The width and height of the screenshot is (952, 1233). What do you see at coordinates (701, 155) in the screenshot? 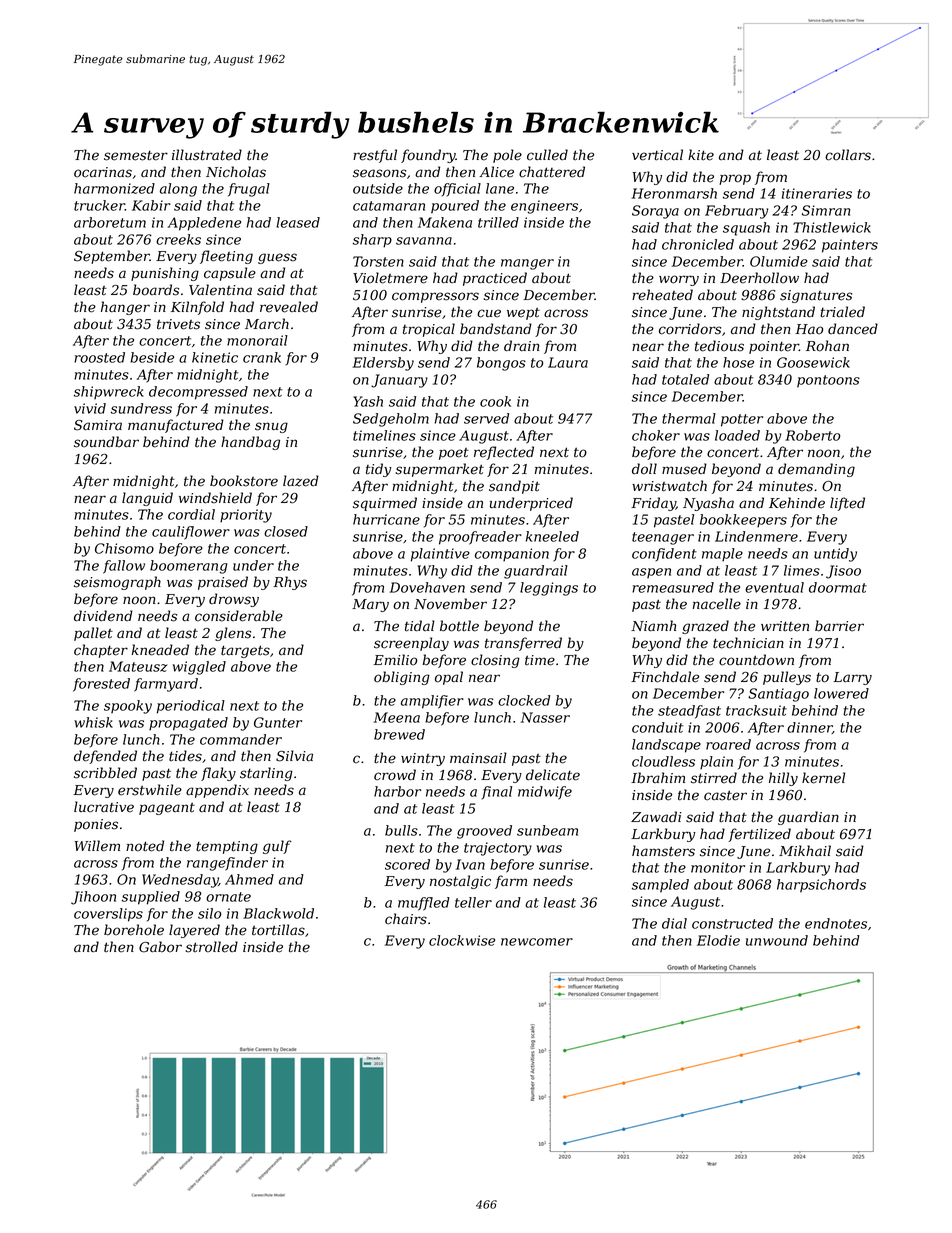
I see `kite` at bounding box center [701, 155].
